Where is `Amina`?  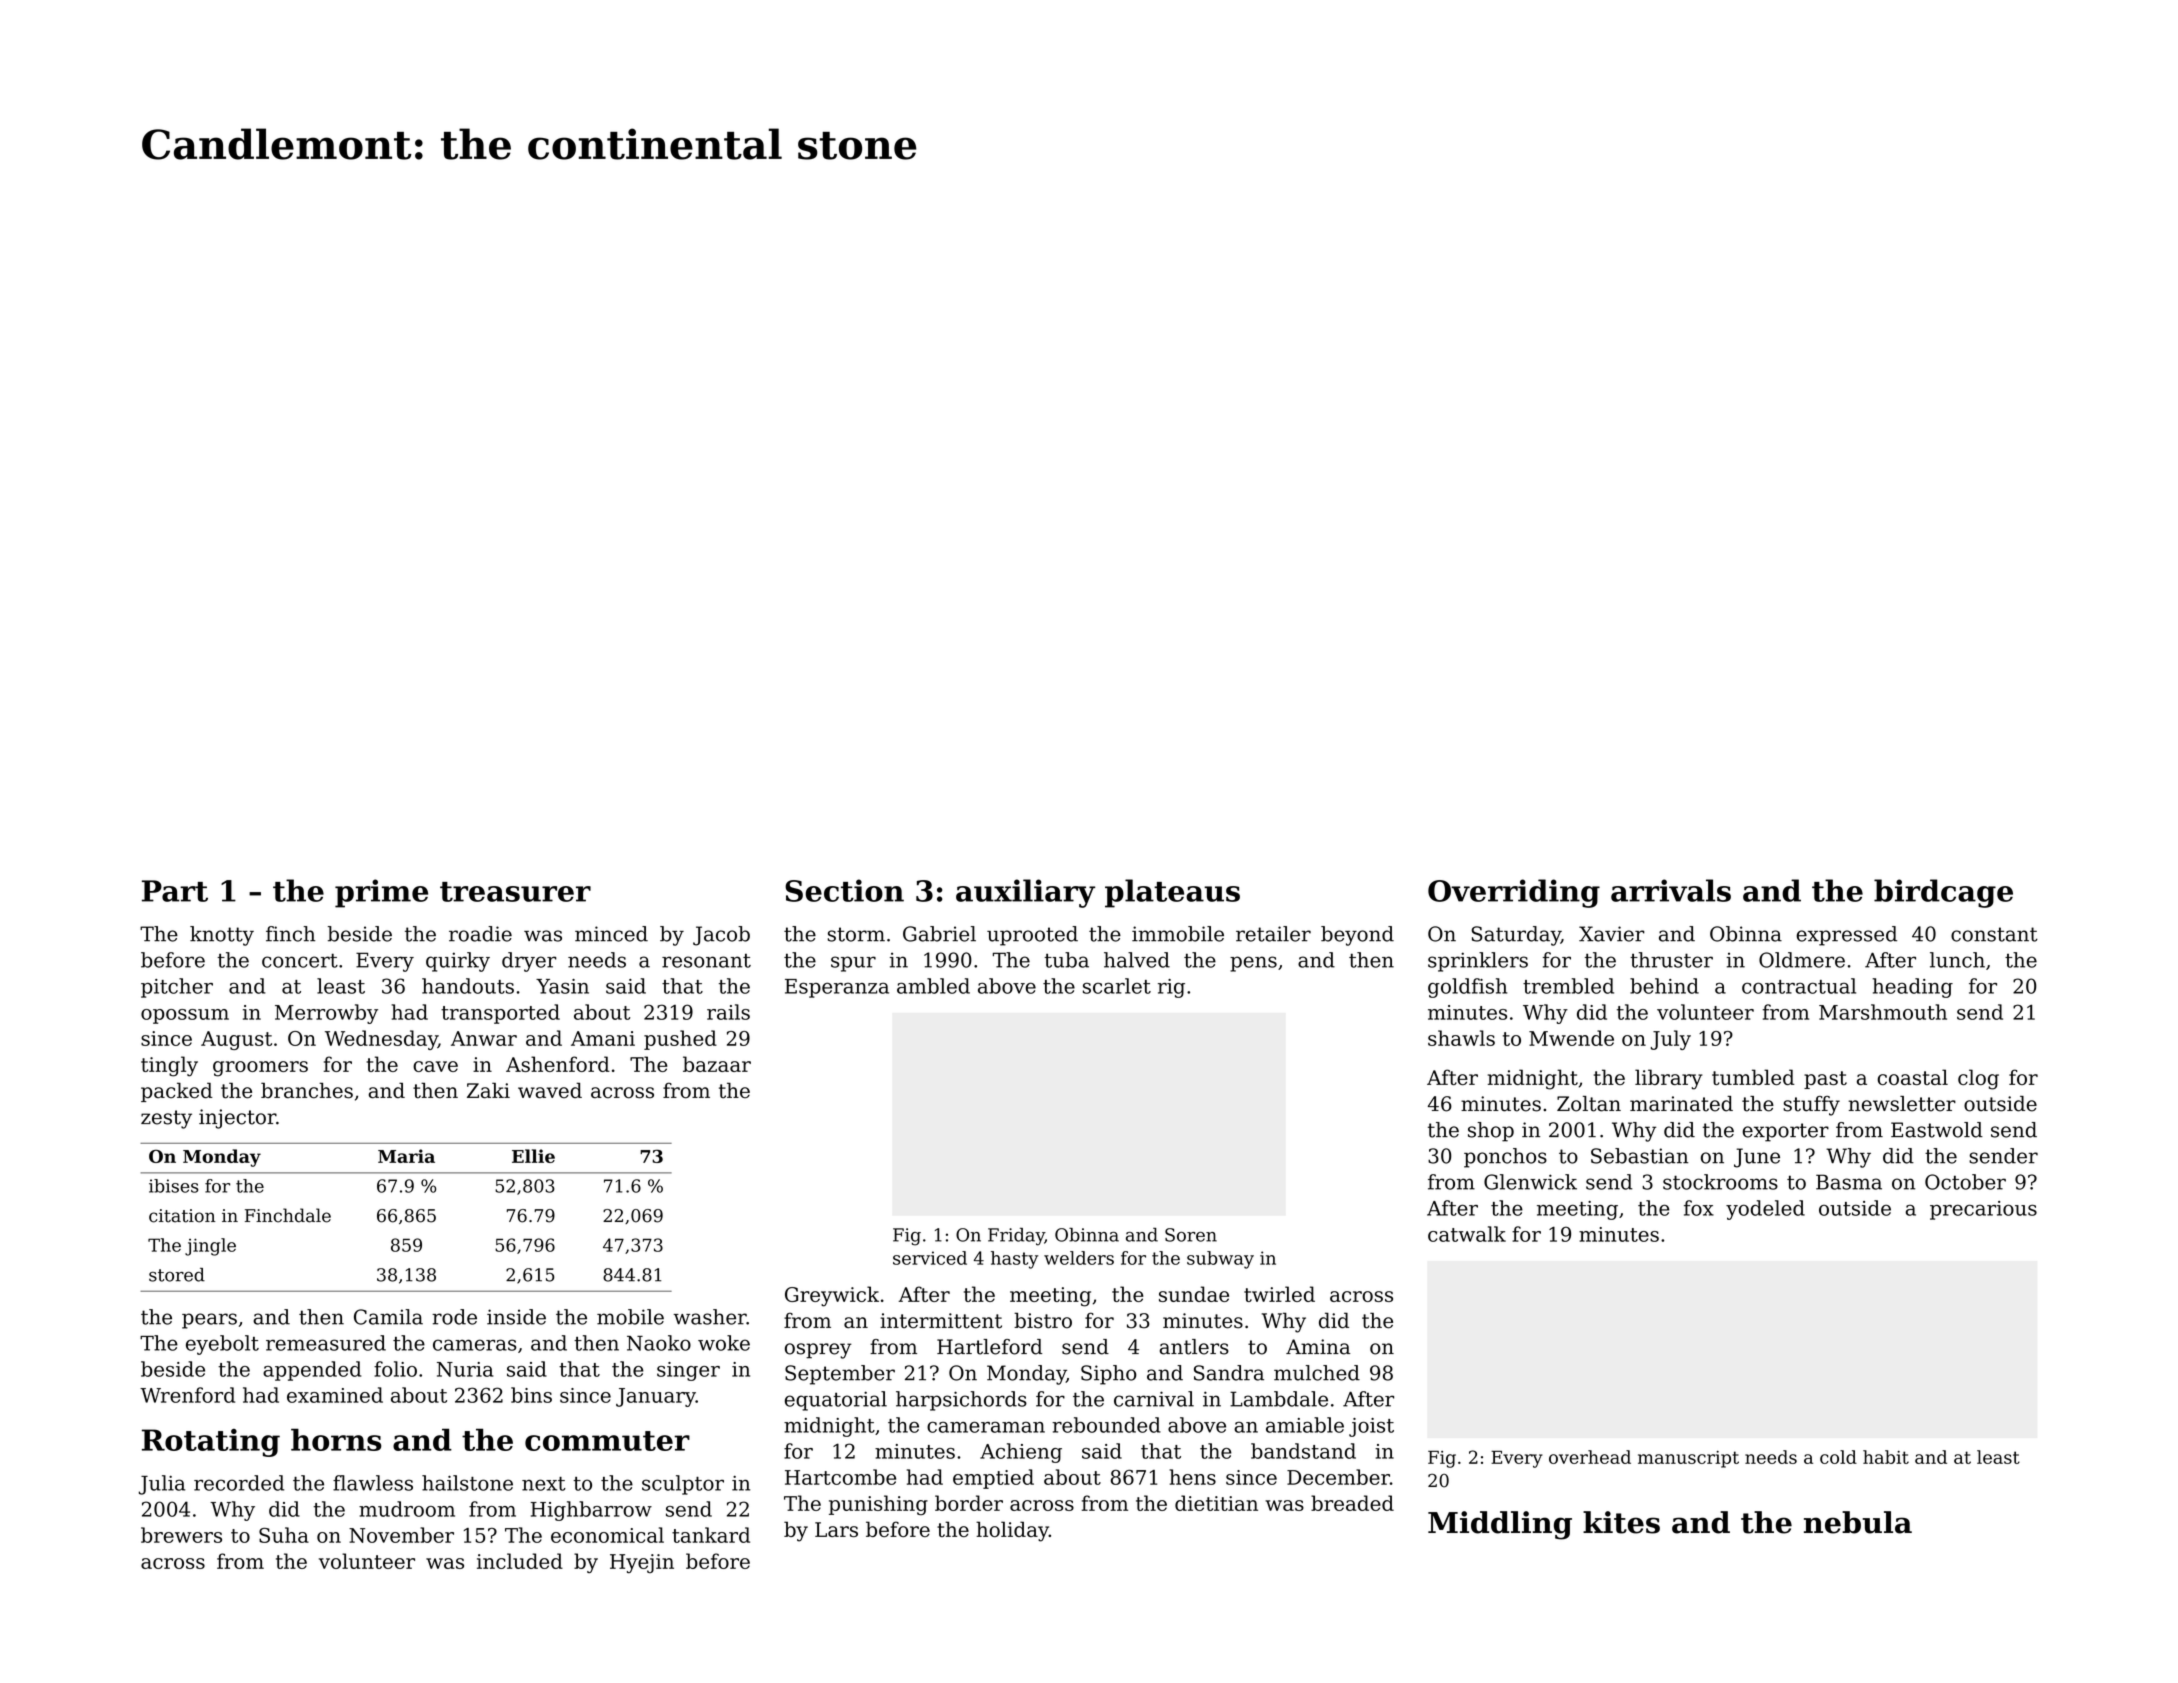
Amina is located at coordinates (1318, 1347).
